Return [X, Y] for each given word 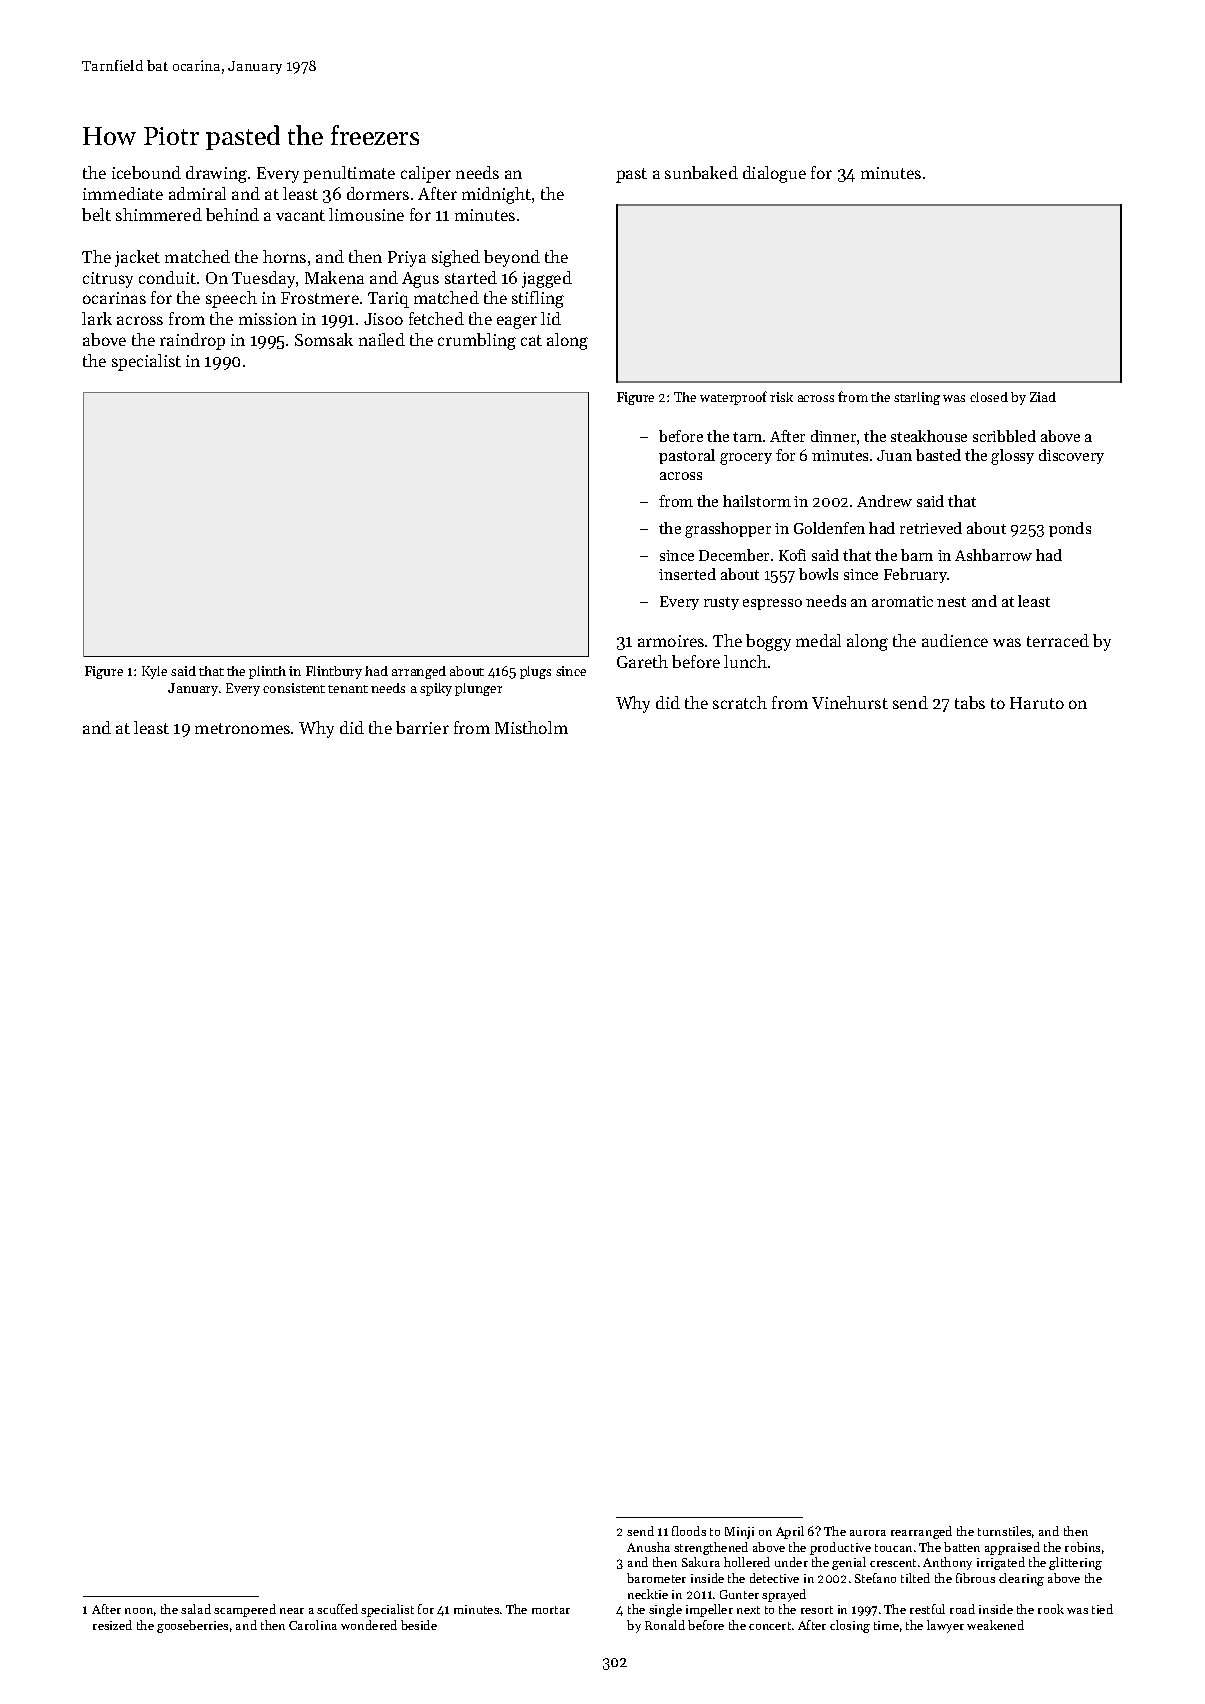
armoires [671, 641]
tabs [970, 702]
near [292, 1611]
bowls [818, 574]
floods [689, 1531]
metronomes [242, 728]
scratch [740, 702]
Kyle [154, 672]
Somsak [324, 339]
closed [989, 397]
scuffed [337, 1609]
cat [531, 340]
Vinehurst [850, 702]
